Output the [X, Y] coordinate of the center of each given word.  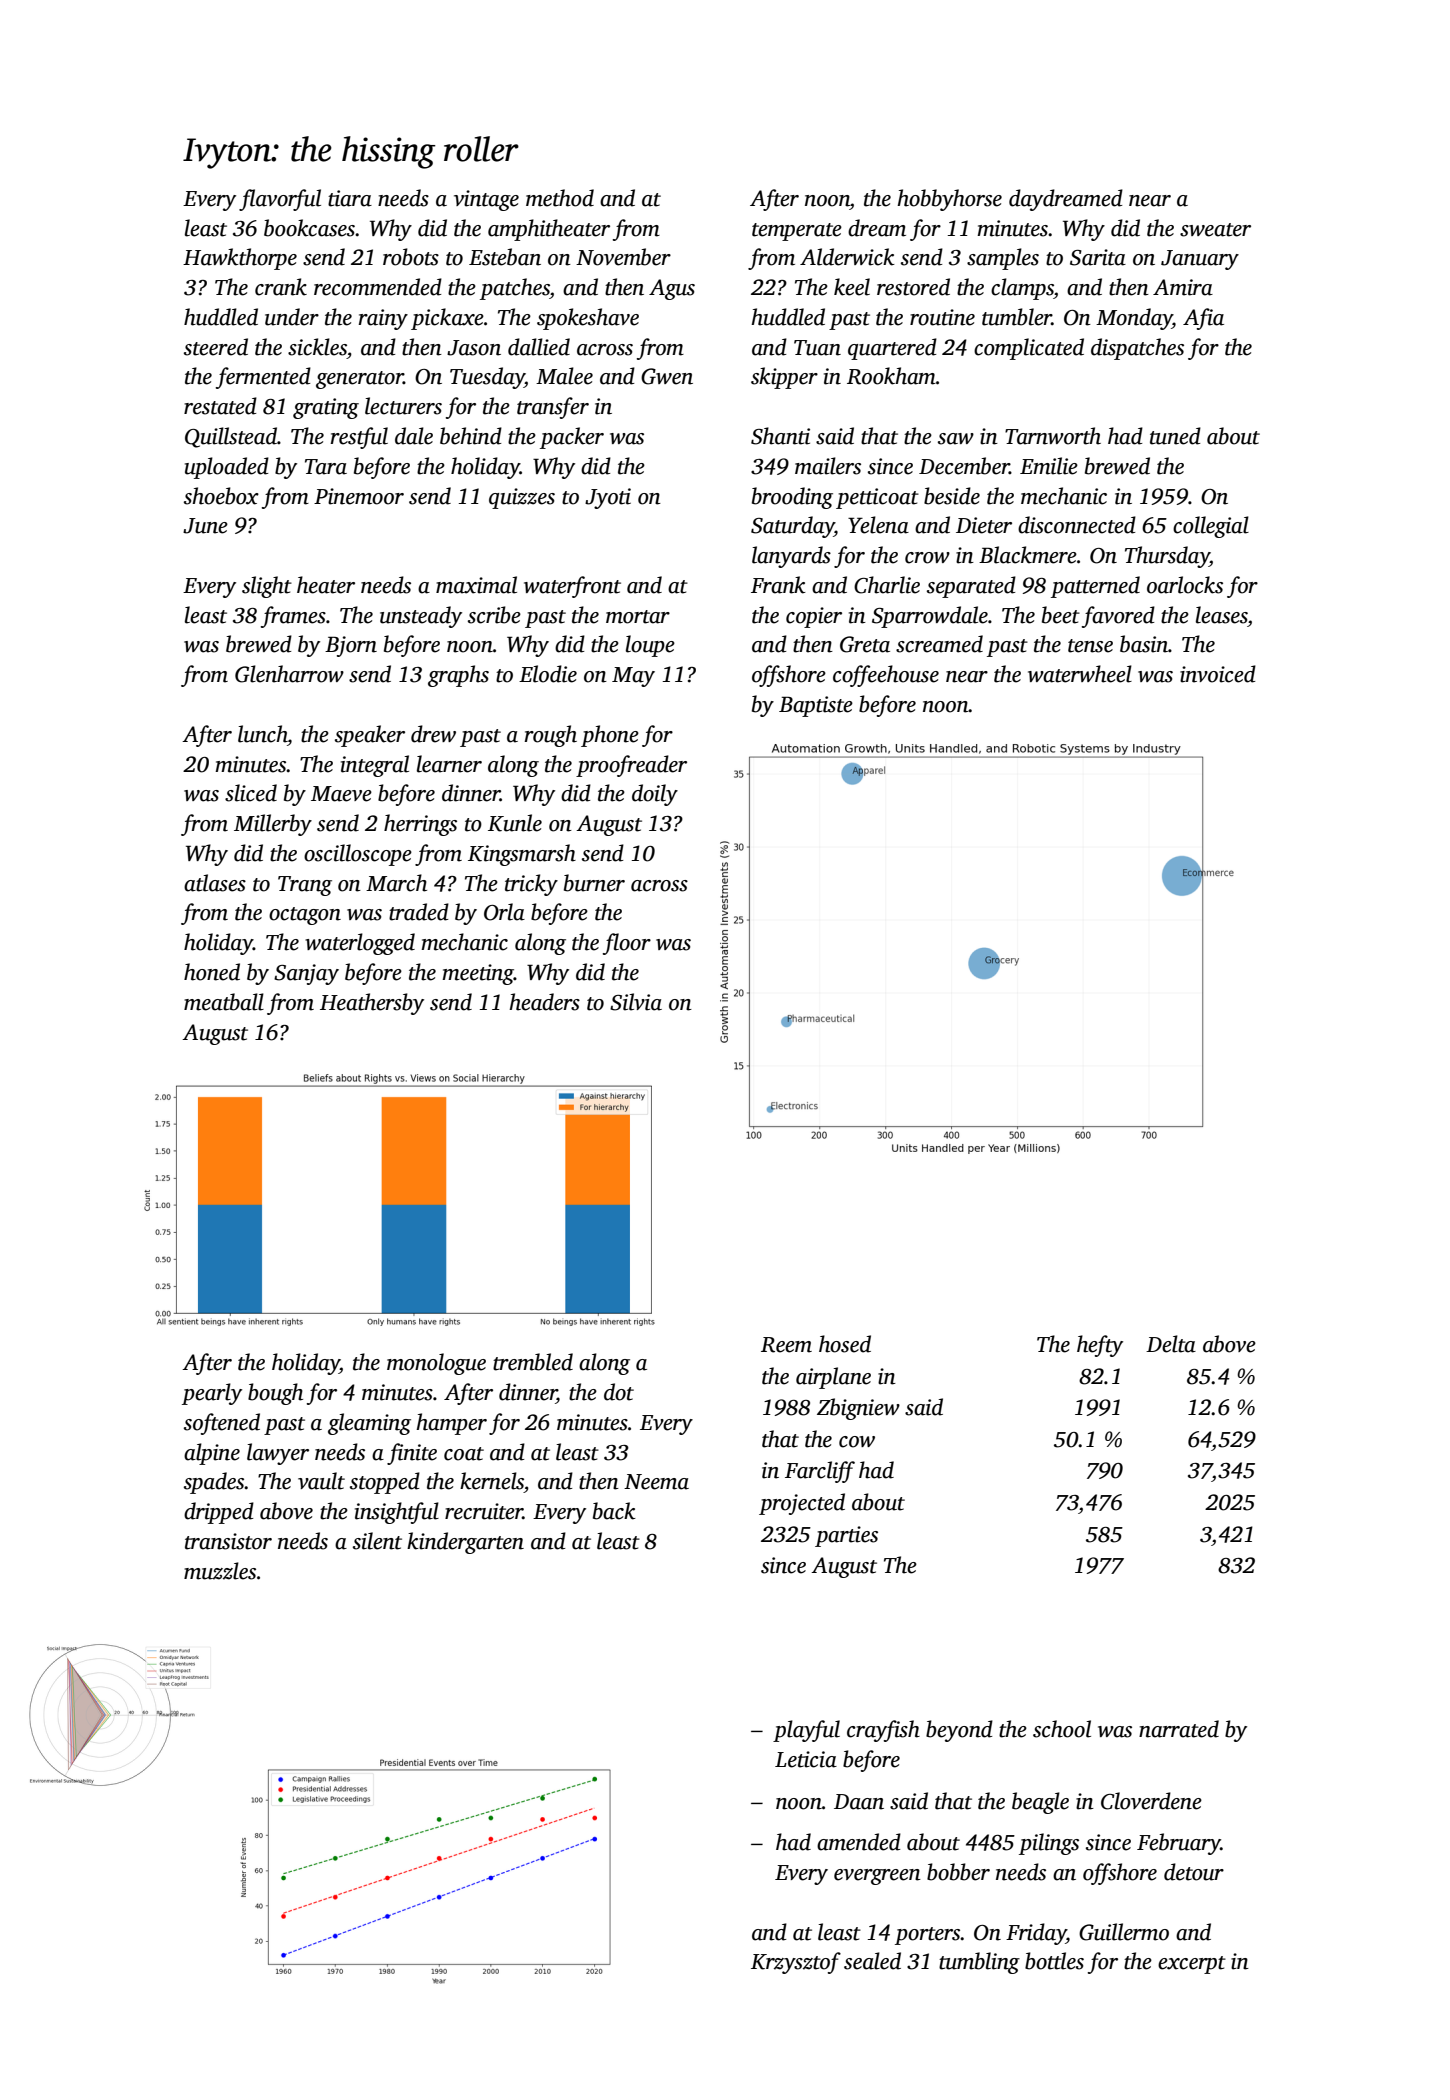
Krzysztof [796, 1963]
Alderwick [847, 257]
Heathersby [372, 1004]
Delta [1171, 1344]
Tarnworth [1053, 436]
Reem [786, 1345]
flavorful [280, 200]
